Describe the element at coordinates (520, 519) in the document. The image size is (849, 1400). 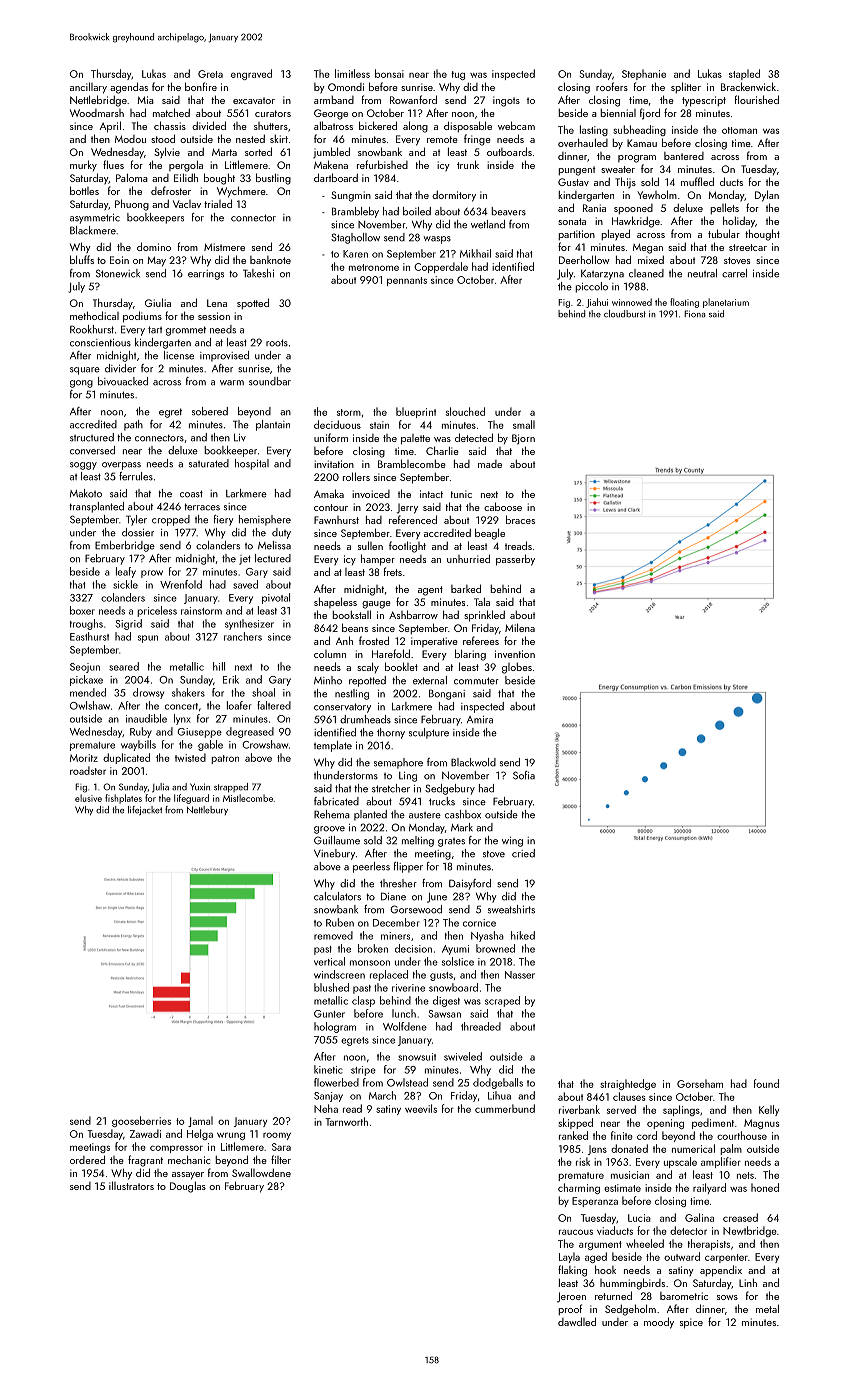
I see `braces` at that location.
